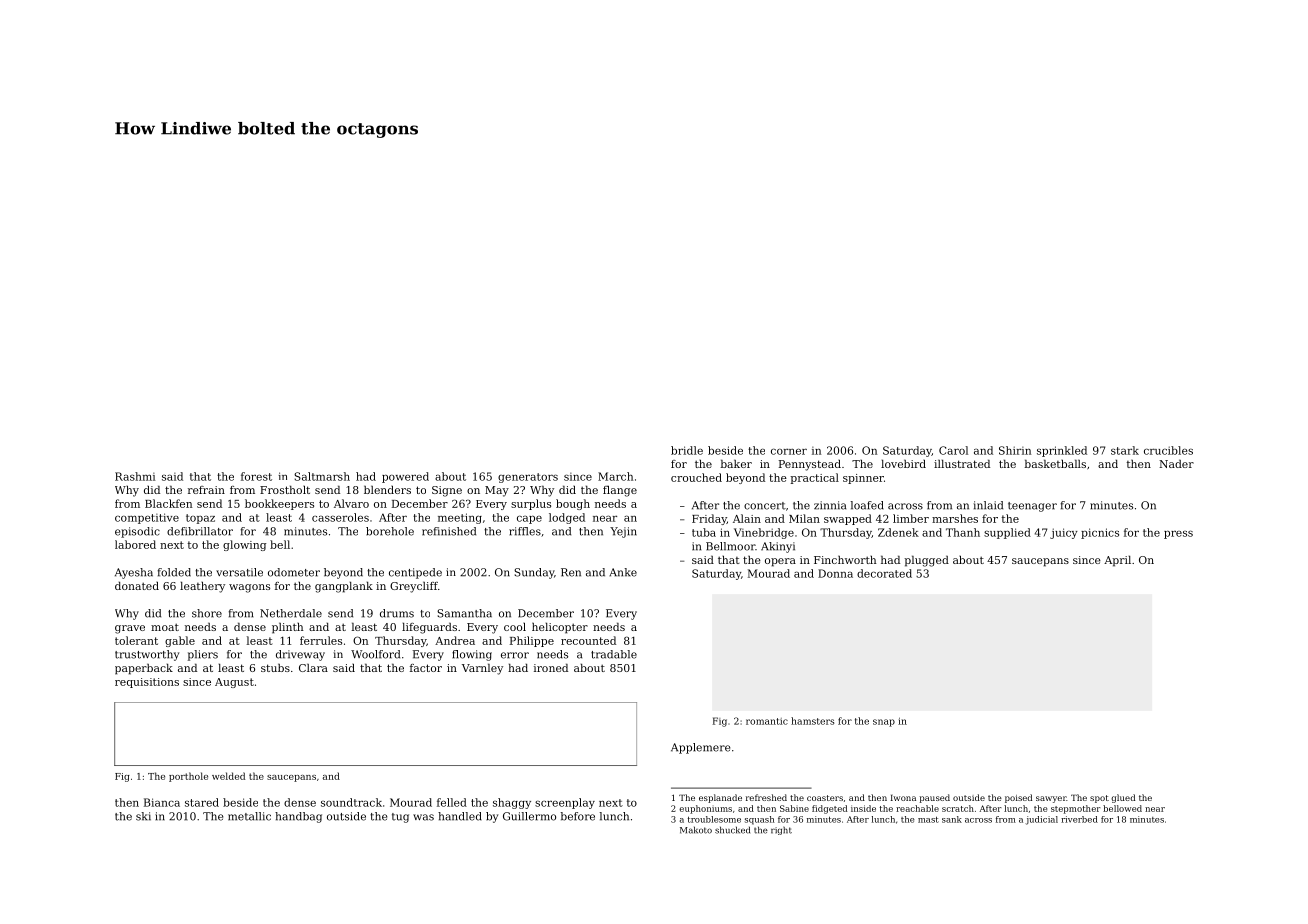  Describe the element at coordinates (614, 654) in the screenshot. I see `tradable` at that location.
